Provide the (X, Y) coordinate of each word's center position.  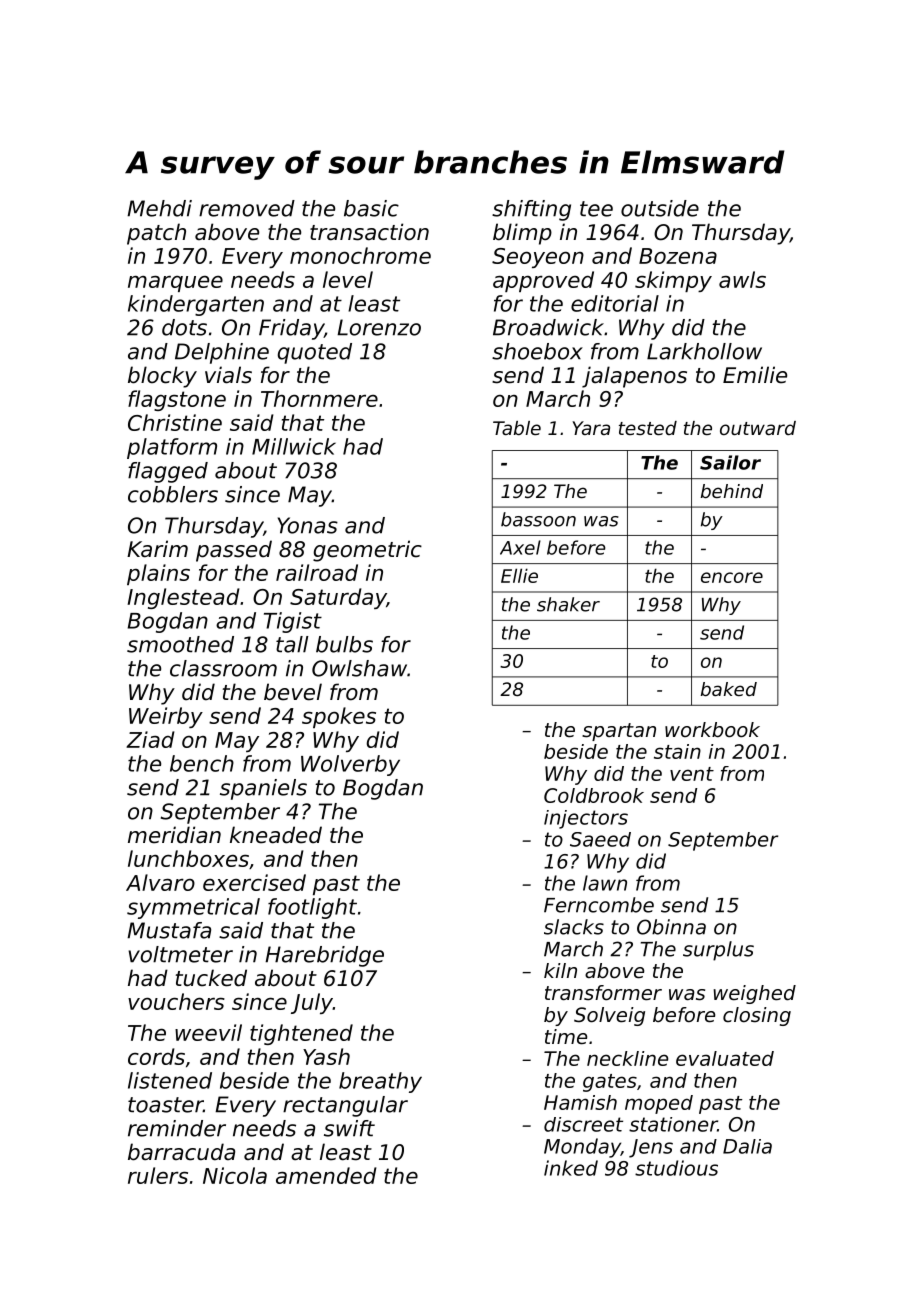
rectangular (345, 1106)
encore (732, 577)
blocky (162, 377)
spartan (619, 732)
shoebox (537, 351)
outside (660, 208)
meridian (174, 835)
